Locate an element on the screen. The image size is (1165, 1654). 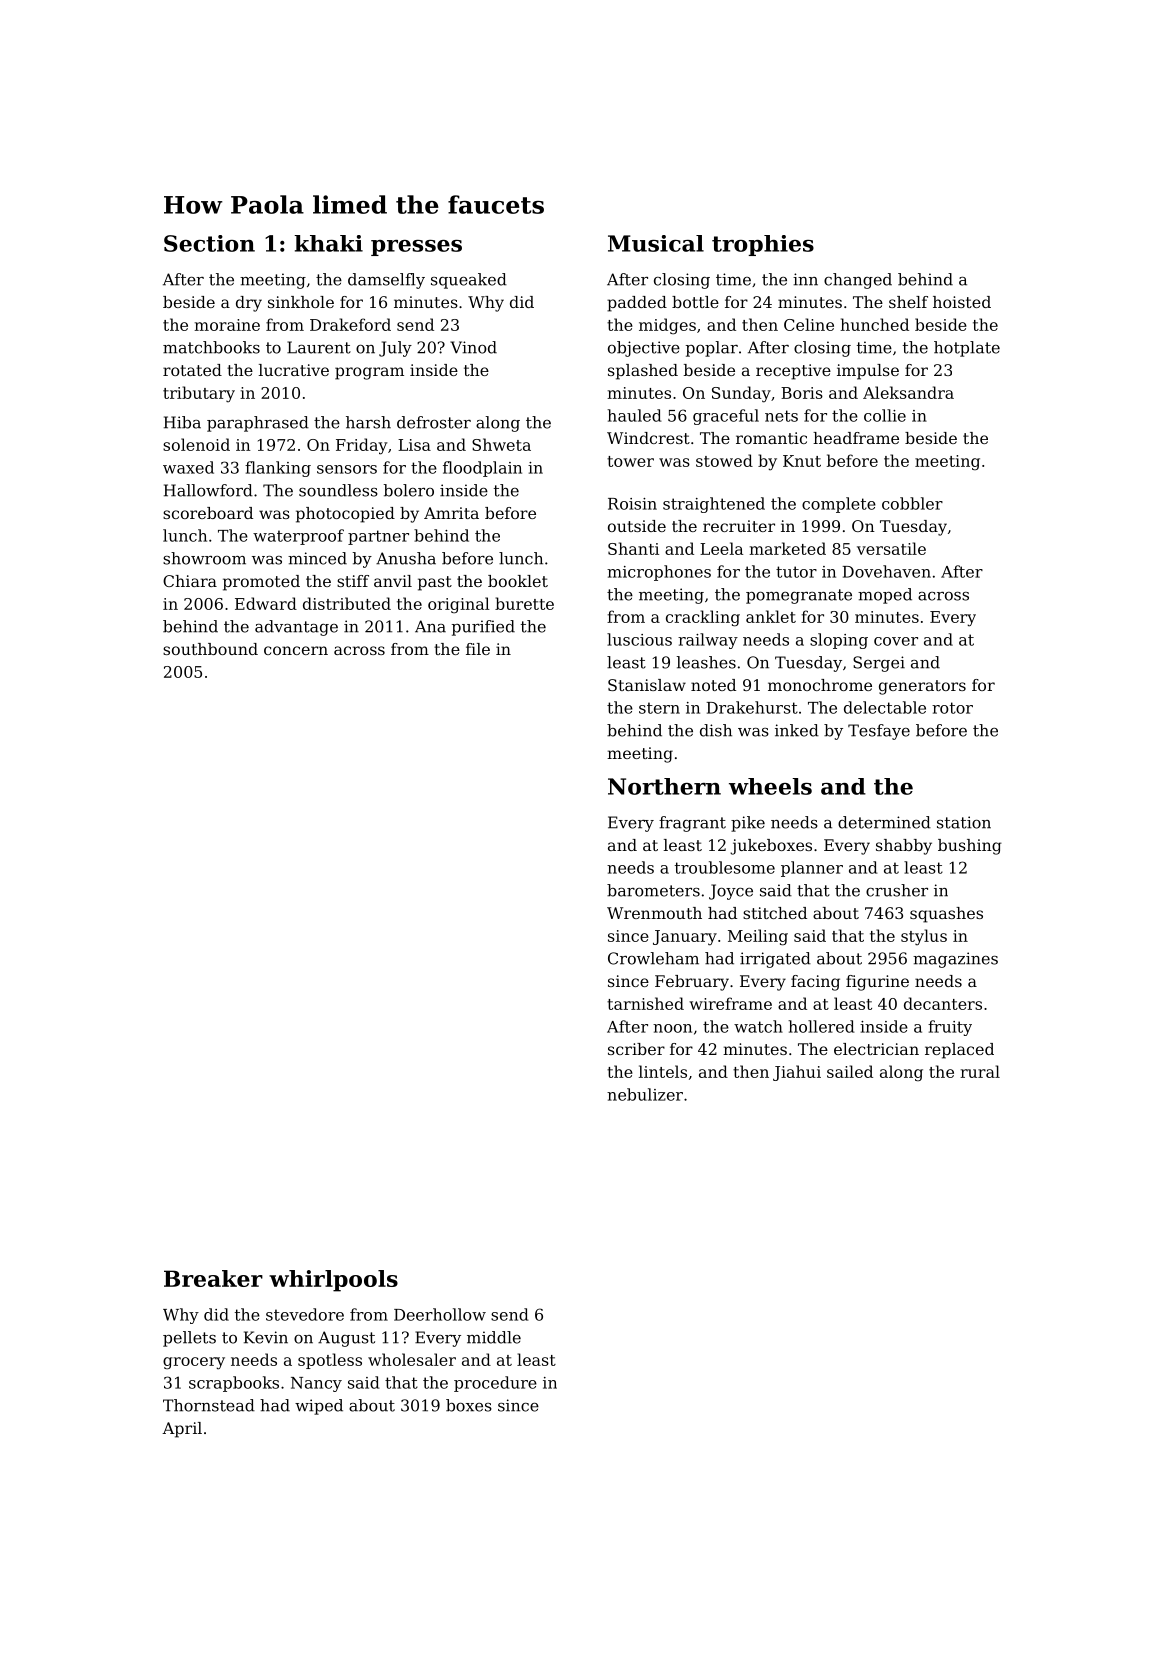
cobbler is located at coordinates (912, 503).
